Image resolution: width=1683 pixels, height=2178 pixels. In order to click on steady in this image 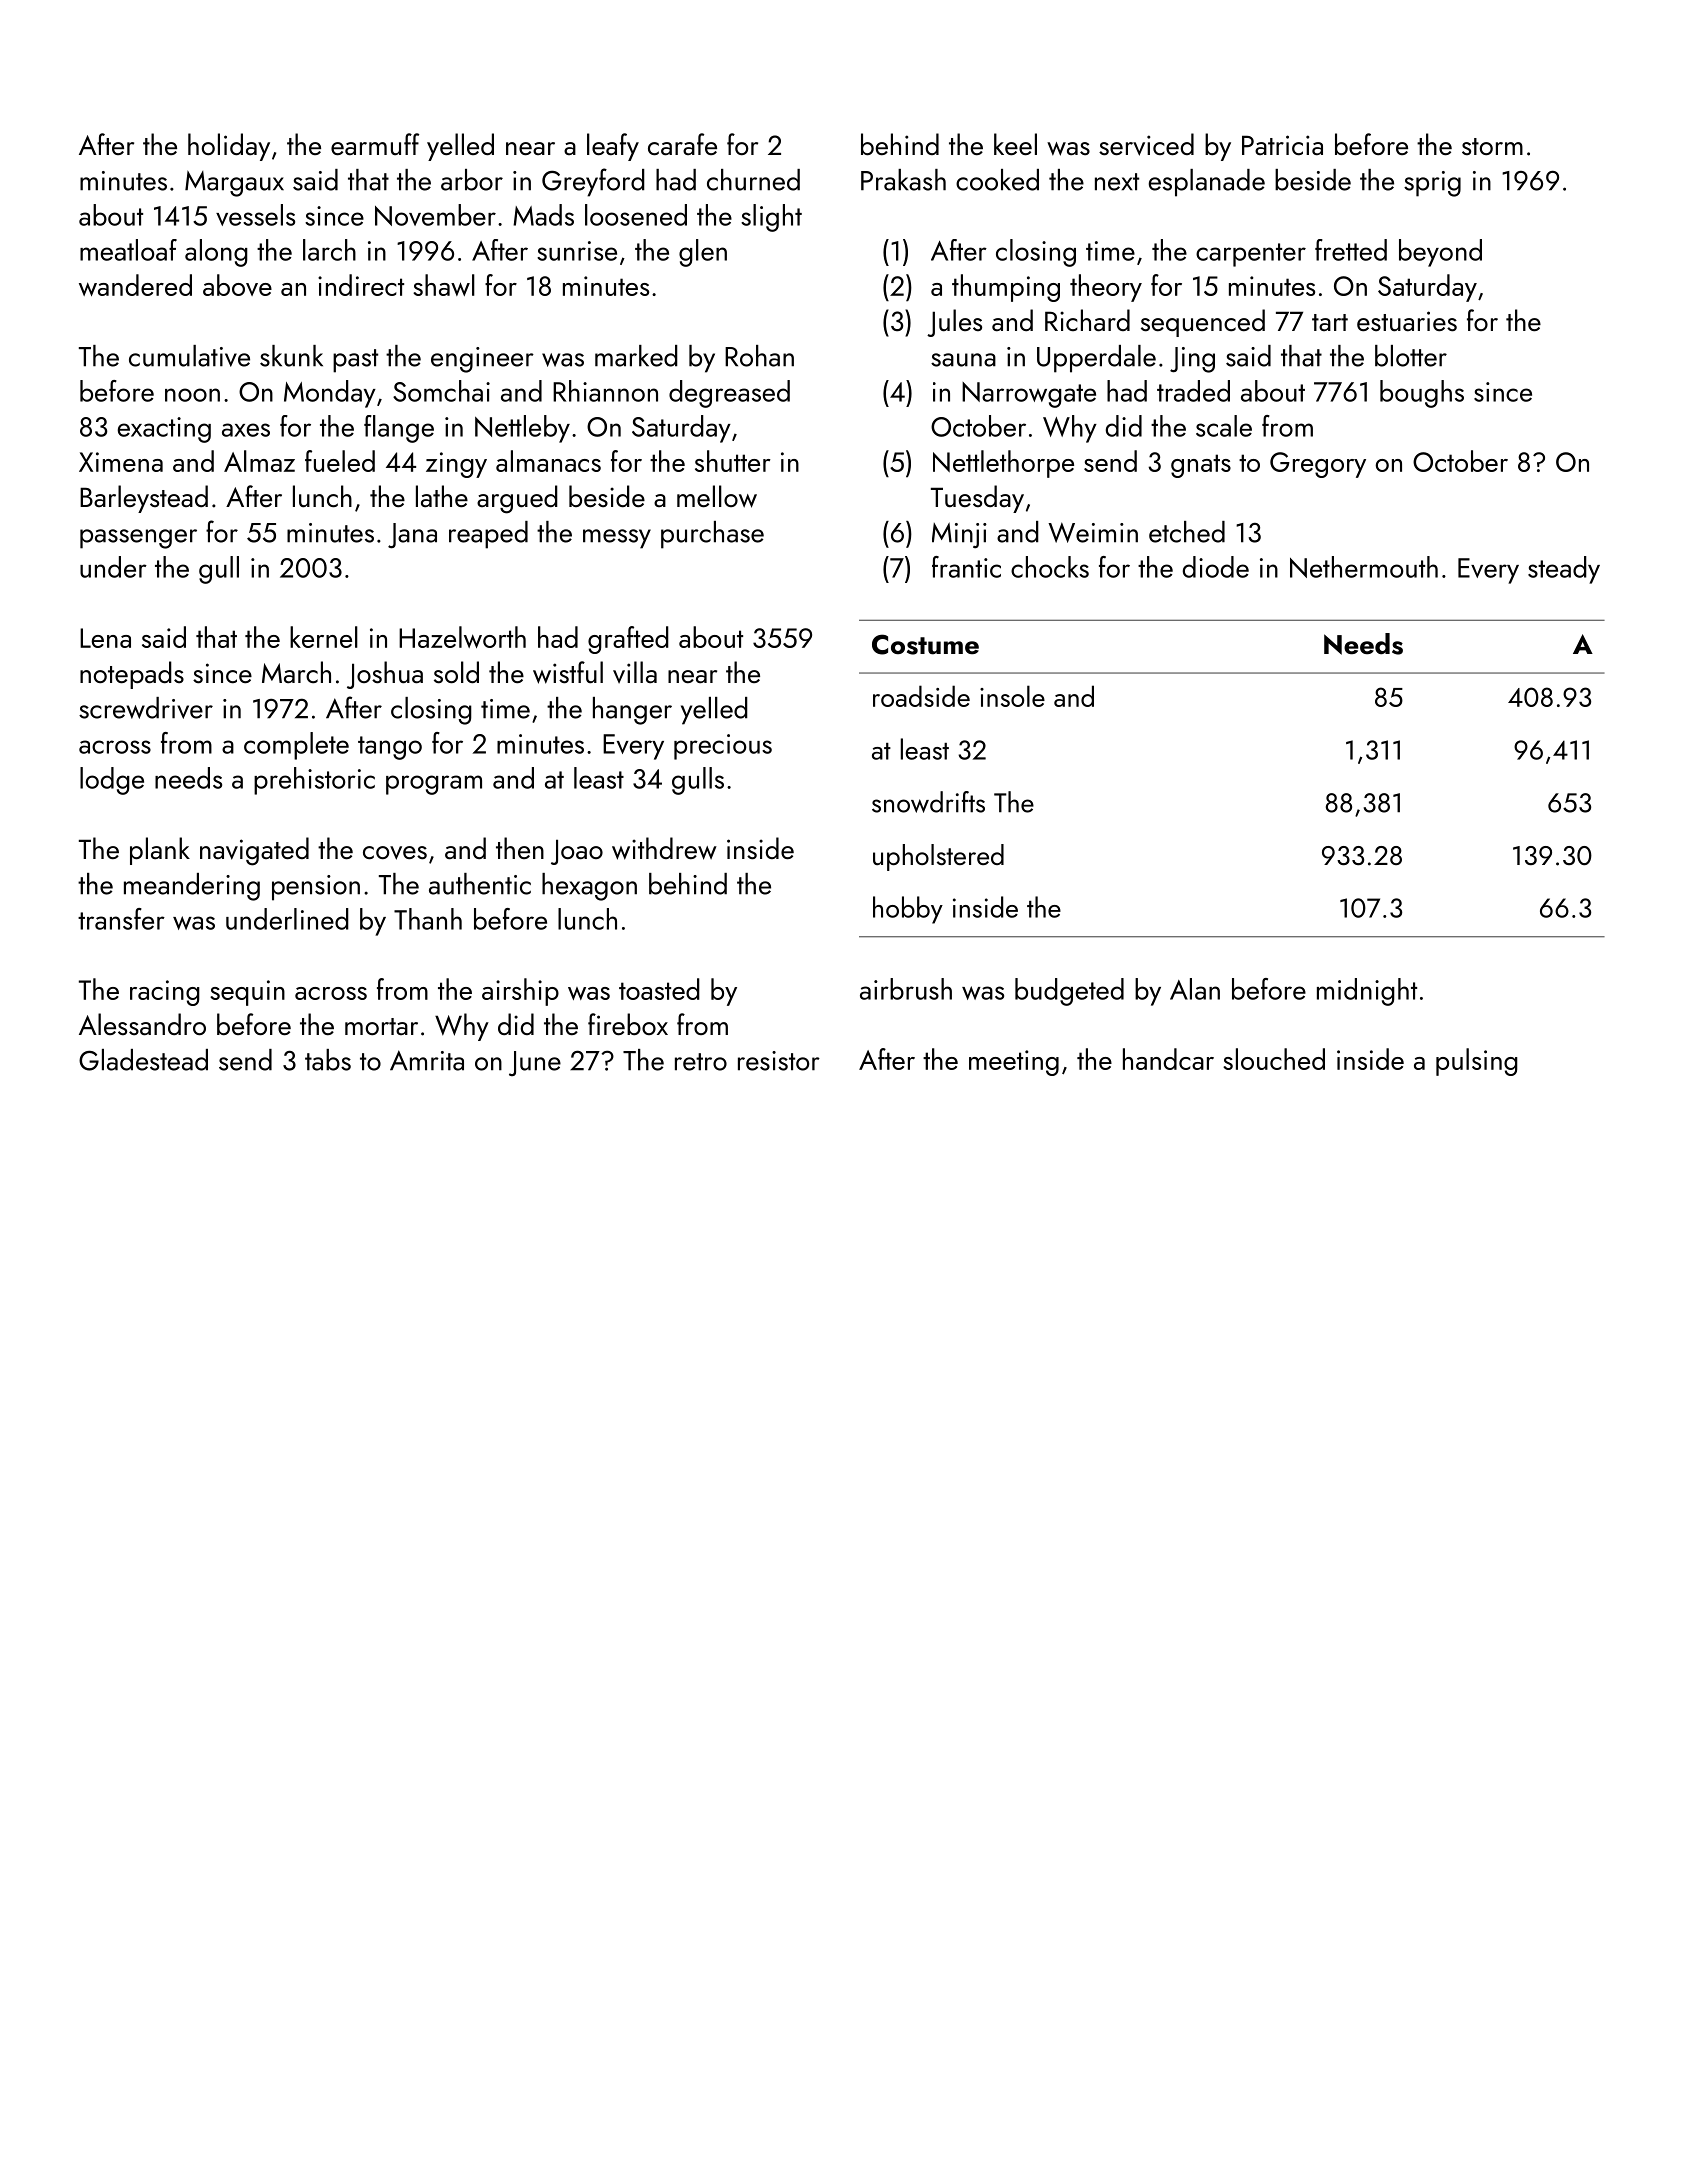, I will do `click(1564, 570)`.
